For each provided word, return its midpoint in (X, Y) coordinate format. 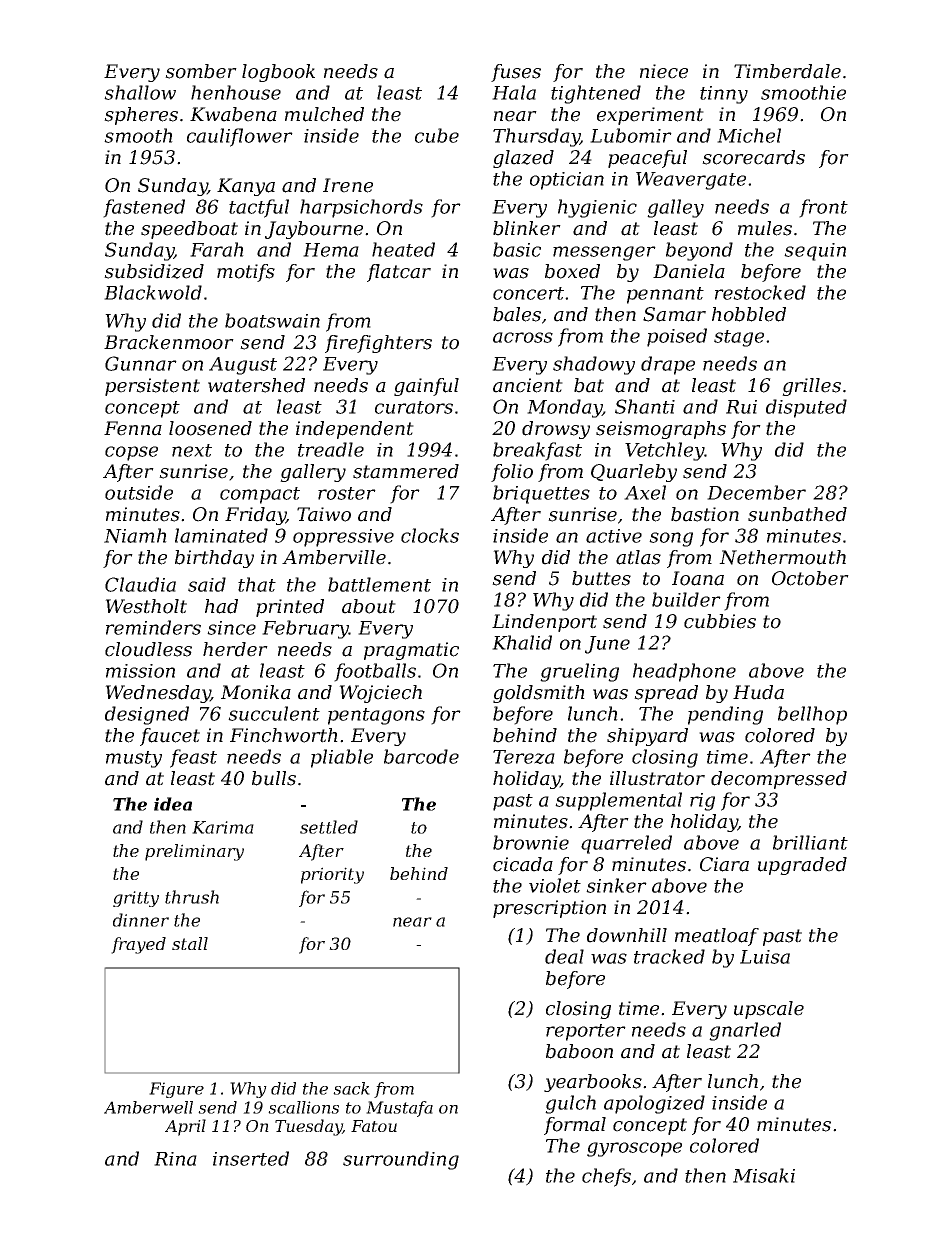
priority (332, 875)
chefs (606, 1177)
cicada (523, 864)
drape (668, 365)
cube (437, 135)
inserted (251, 1158)
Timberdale (787, 71)
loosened (210, 428)
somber (201, 71)
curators (414, 407)
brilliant (810, 842)
